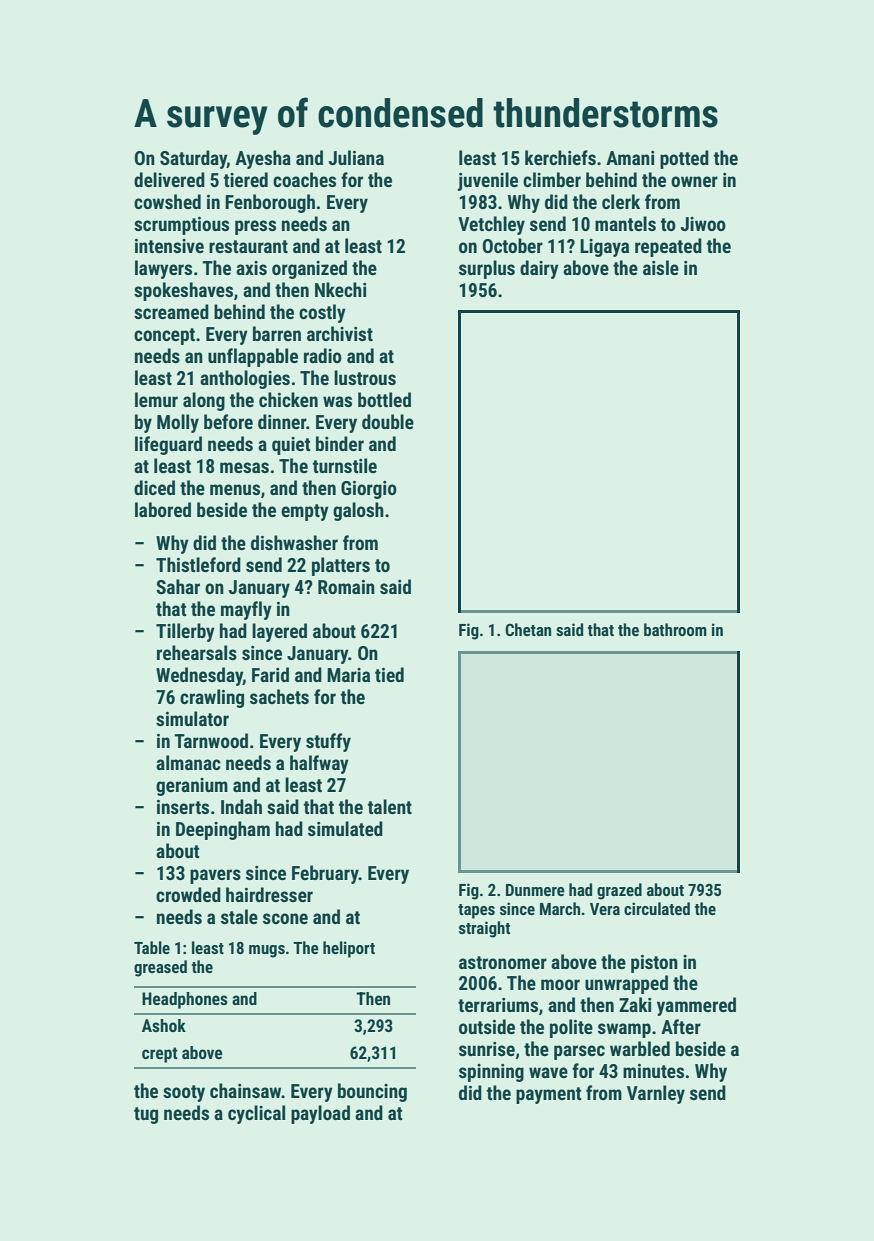 Image resolution: width=874 pixels, height=1241 pixels. What do you see at coordinates (696, 1006) in the image?
I see `yammered` at bounding box center [696, 1006].
